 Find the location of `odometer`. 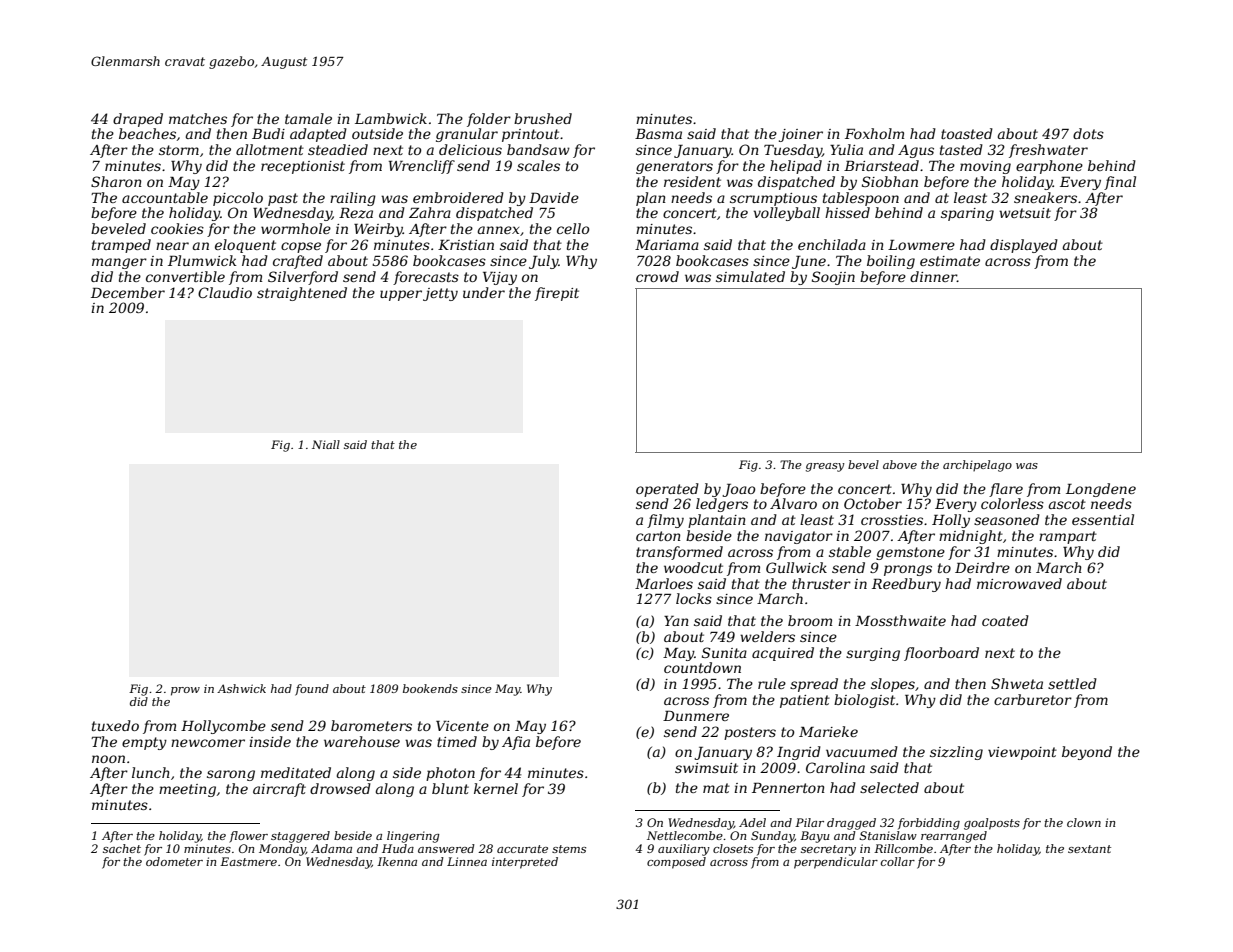

odometer is located at coordinates (174, 861).
